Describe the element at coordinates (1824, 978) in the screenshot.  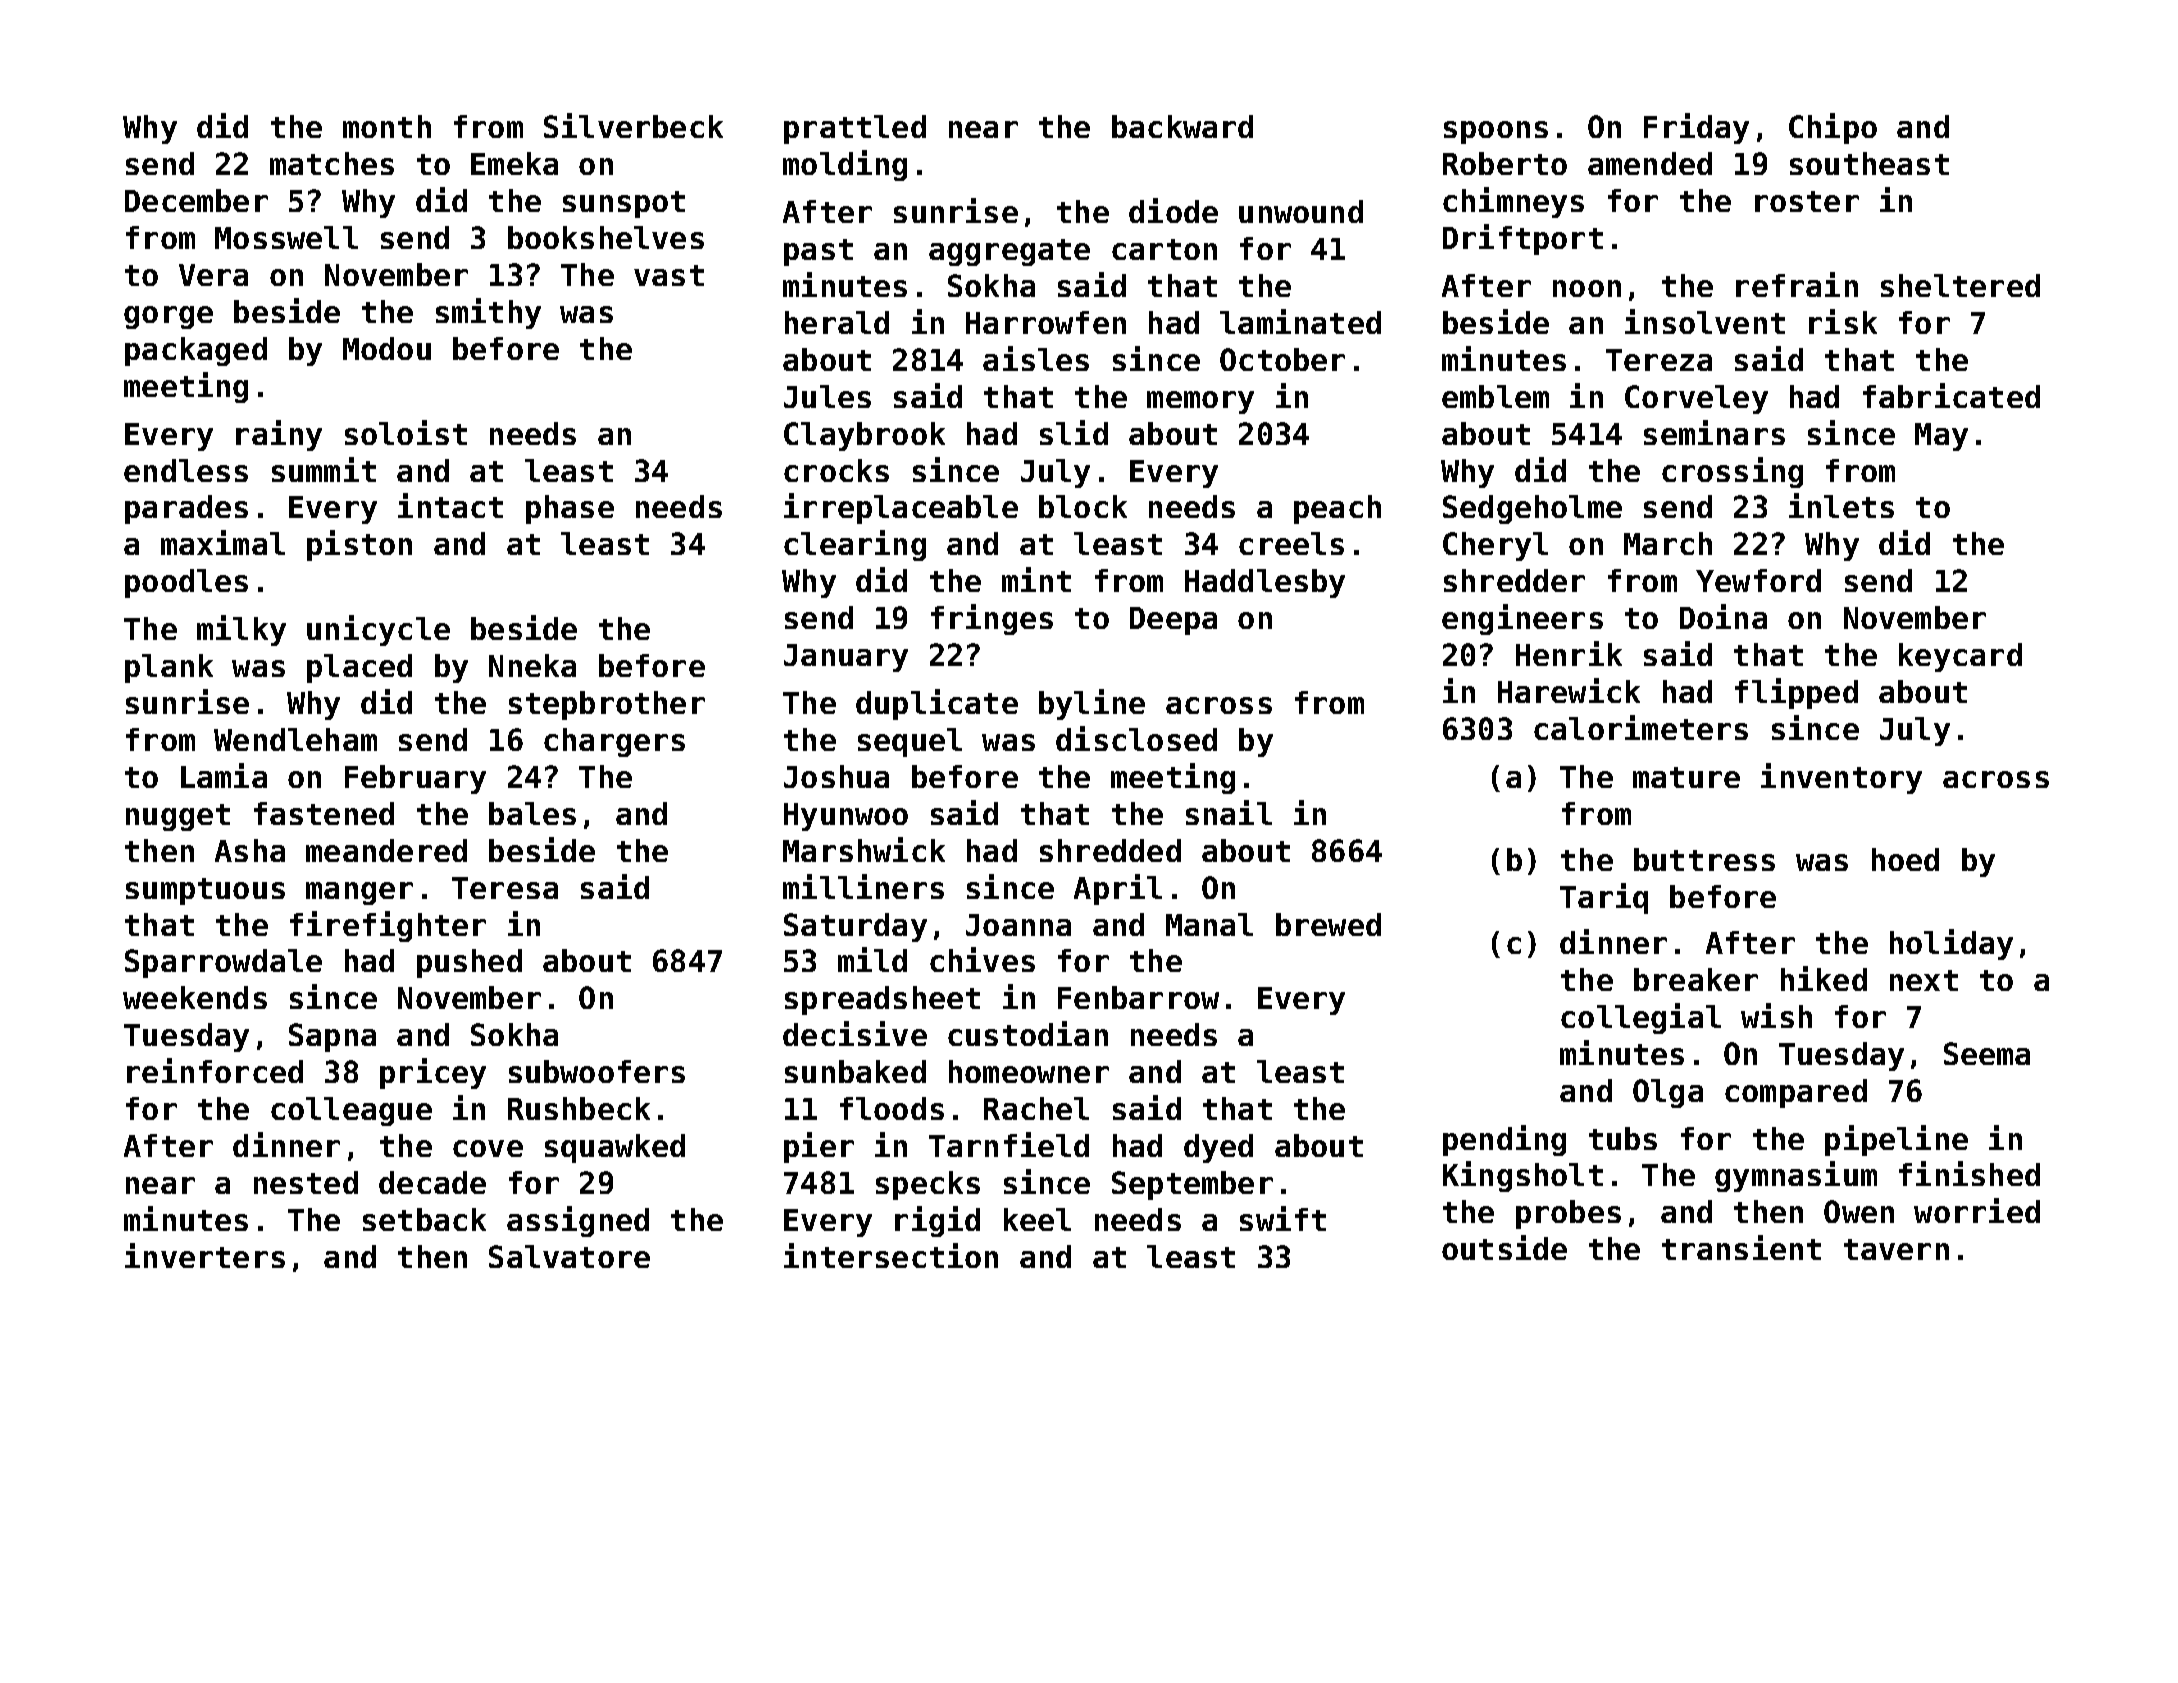
I see `hiked` at that location.
